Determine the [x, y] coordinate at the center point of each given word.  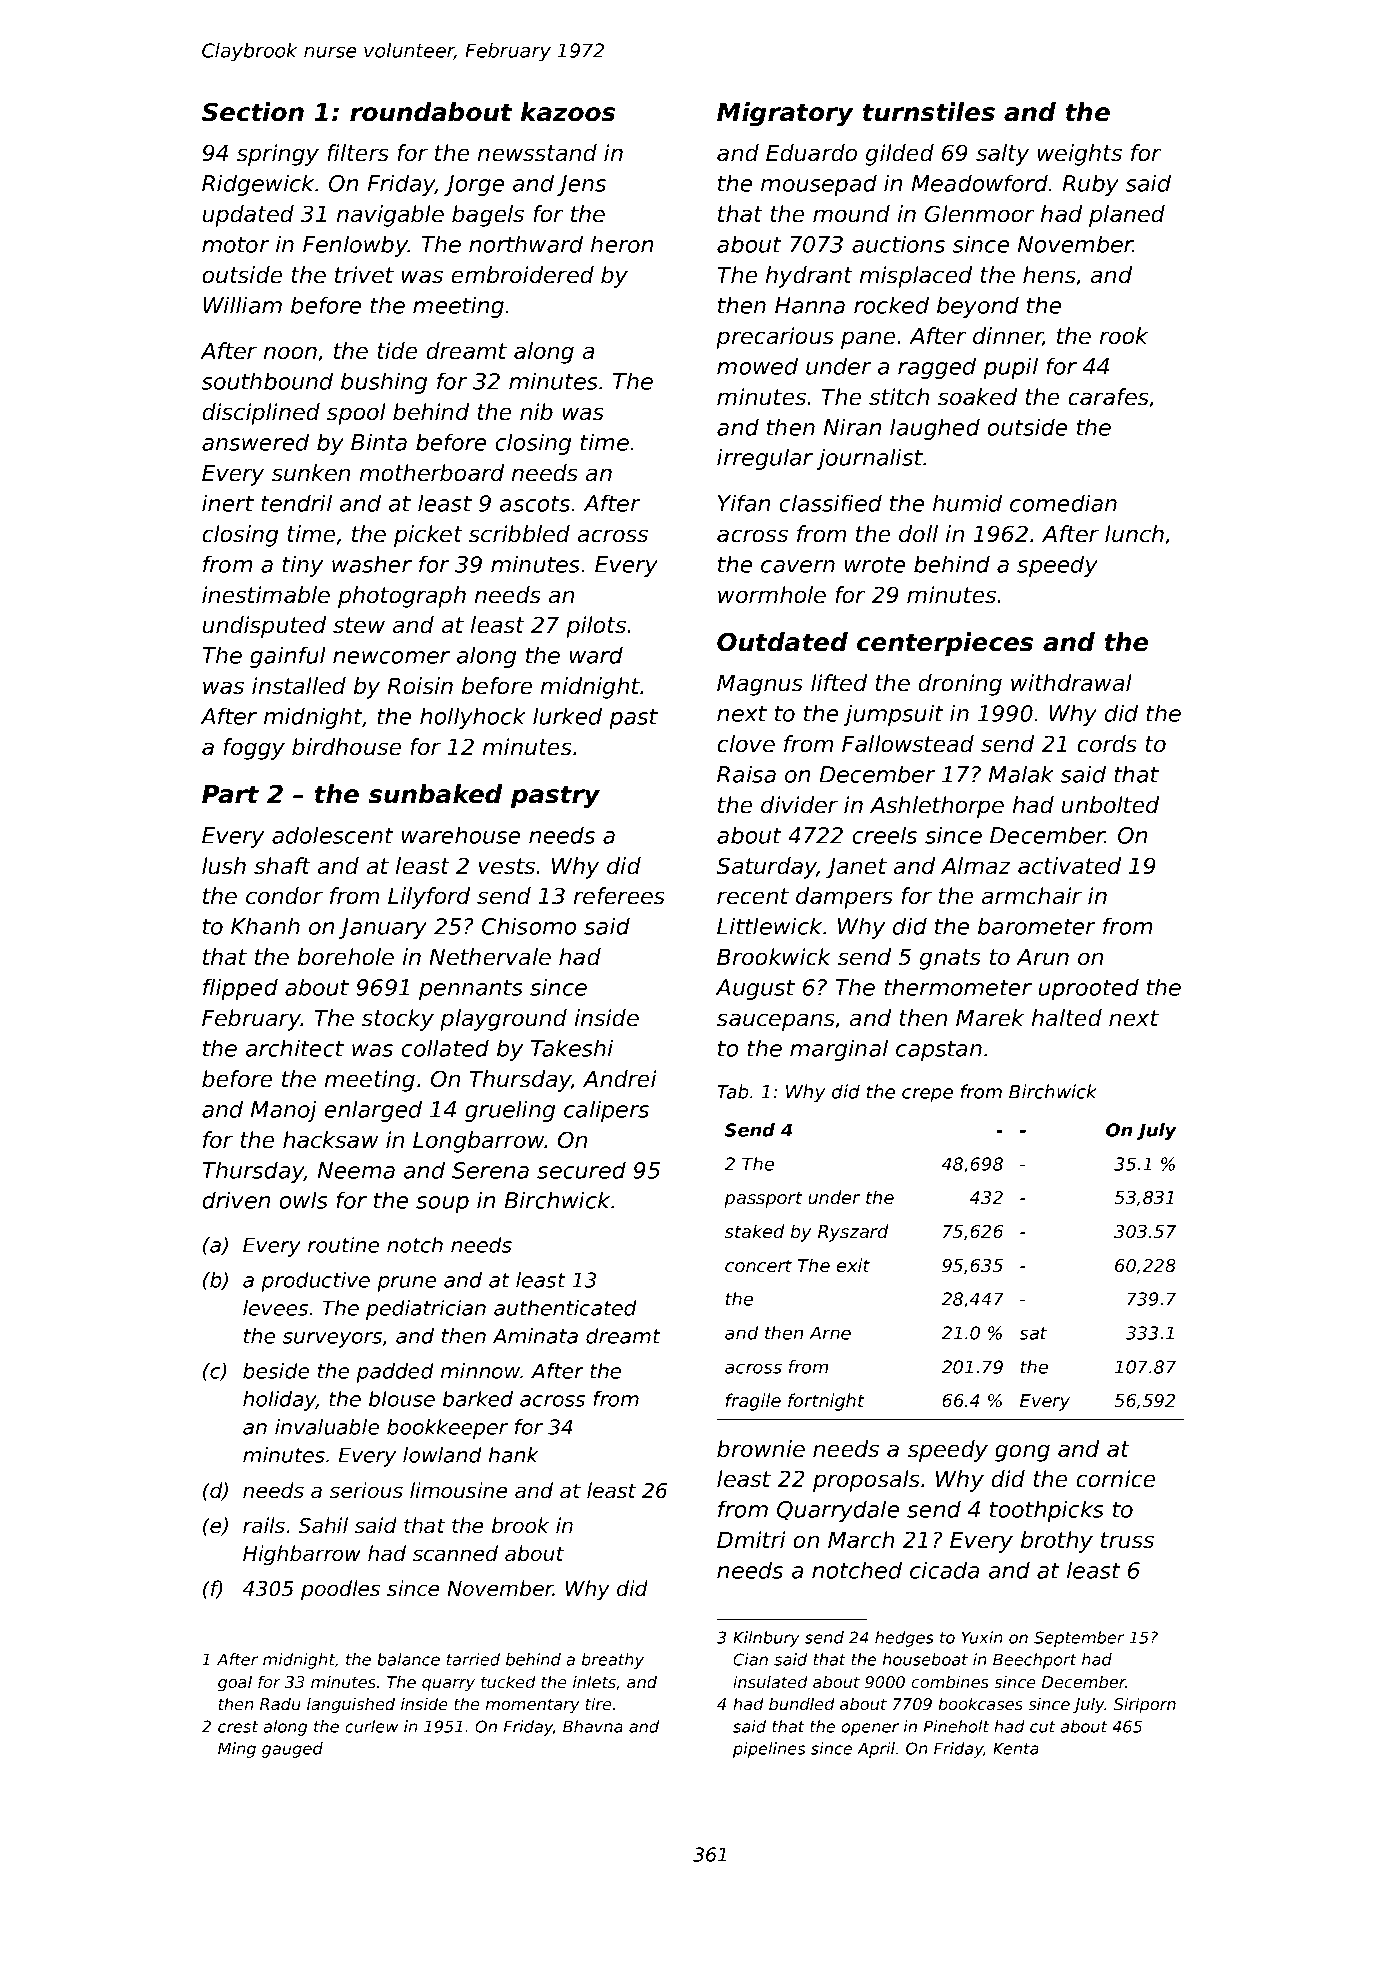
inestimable [266, 595]
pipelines [769, 1750]
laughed [935, 429]
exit [853, 1265]
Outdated [782, 642]
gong [1022, 1453]
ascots [535, 504]
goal [235, 1683]
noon [290, 353]
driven [236, 1200]
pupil [1010, 368]
